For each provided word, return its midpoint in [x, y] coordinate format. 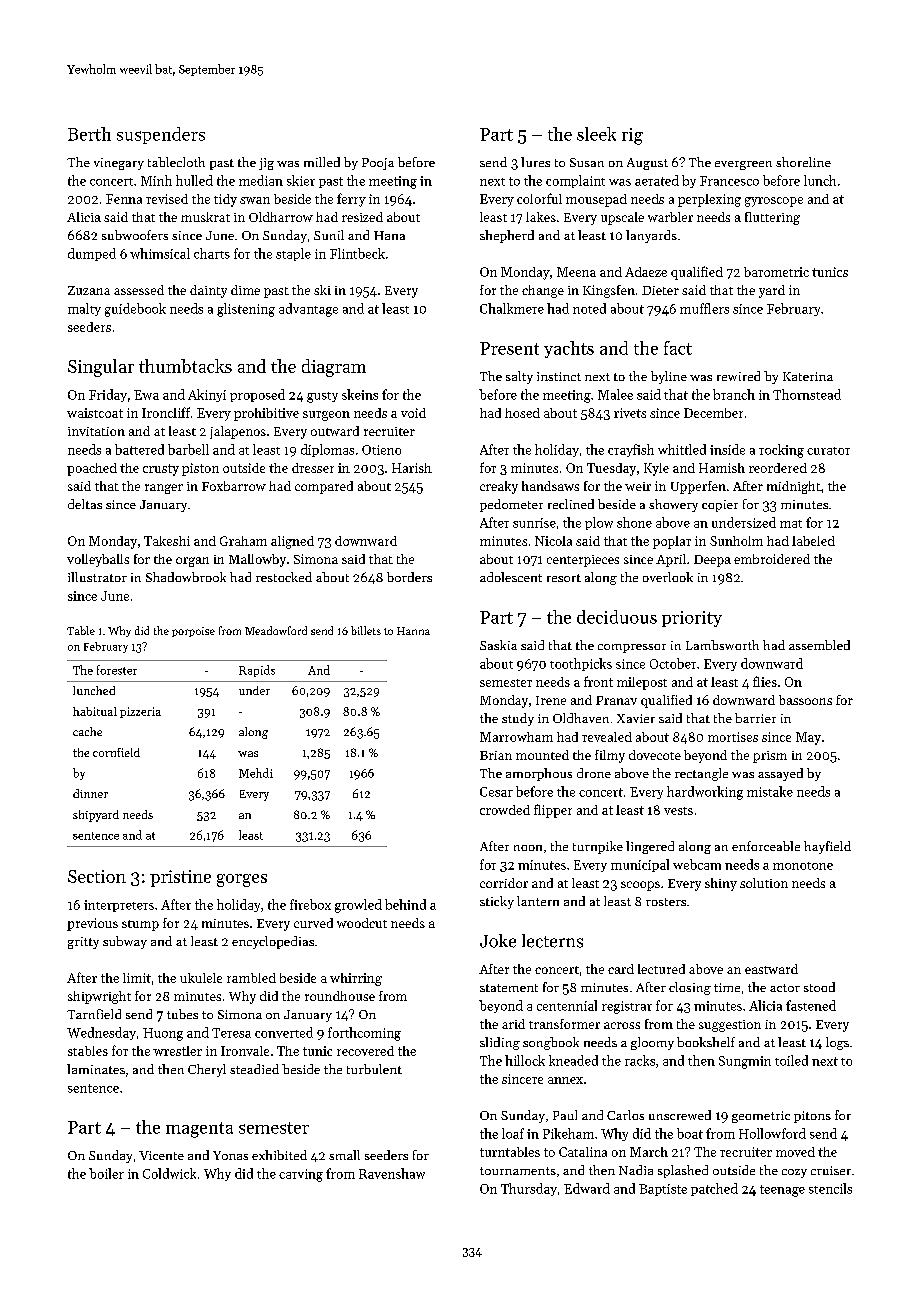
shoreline [803, 162]
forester [117, 670]
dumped [92, 254]
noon [528, 848]
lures [535, 162]
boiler [106, 1173]
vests [678, 811]
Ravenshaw [392, 1173]
